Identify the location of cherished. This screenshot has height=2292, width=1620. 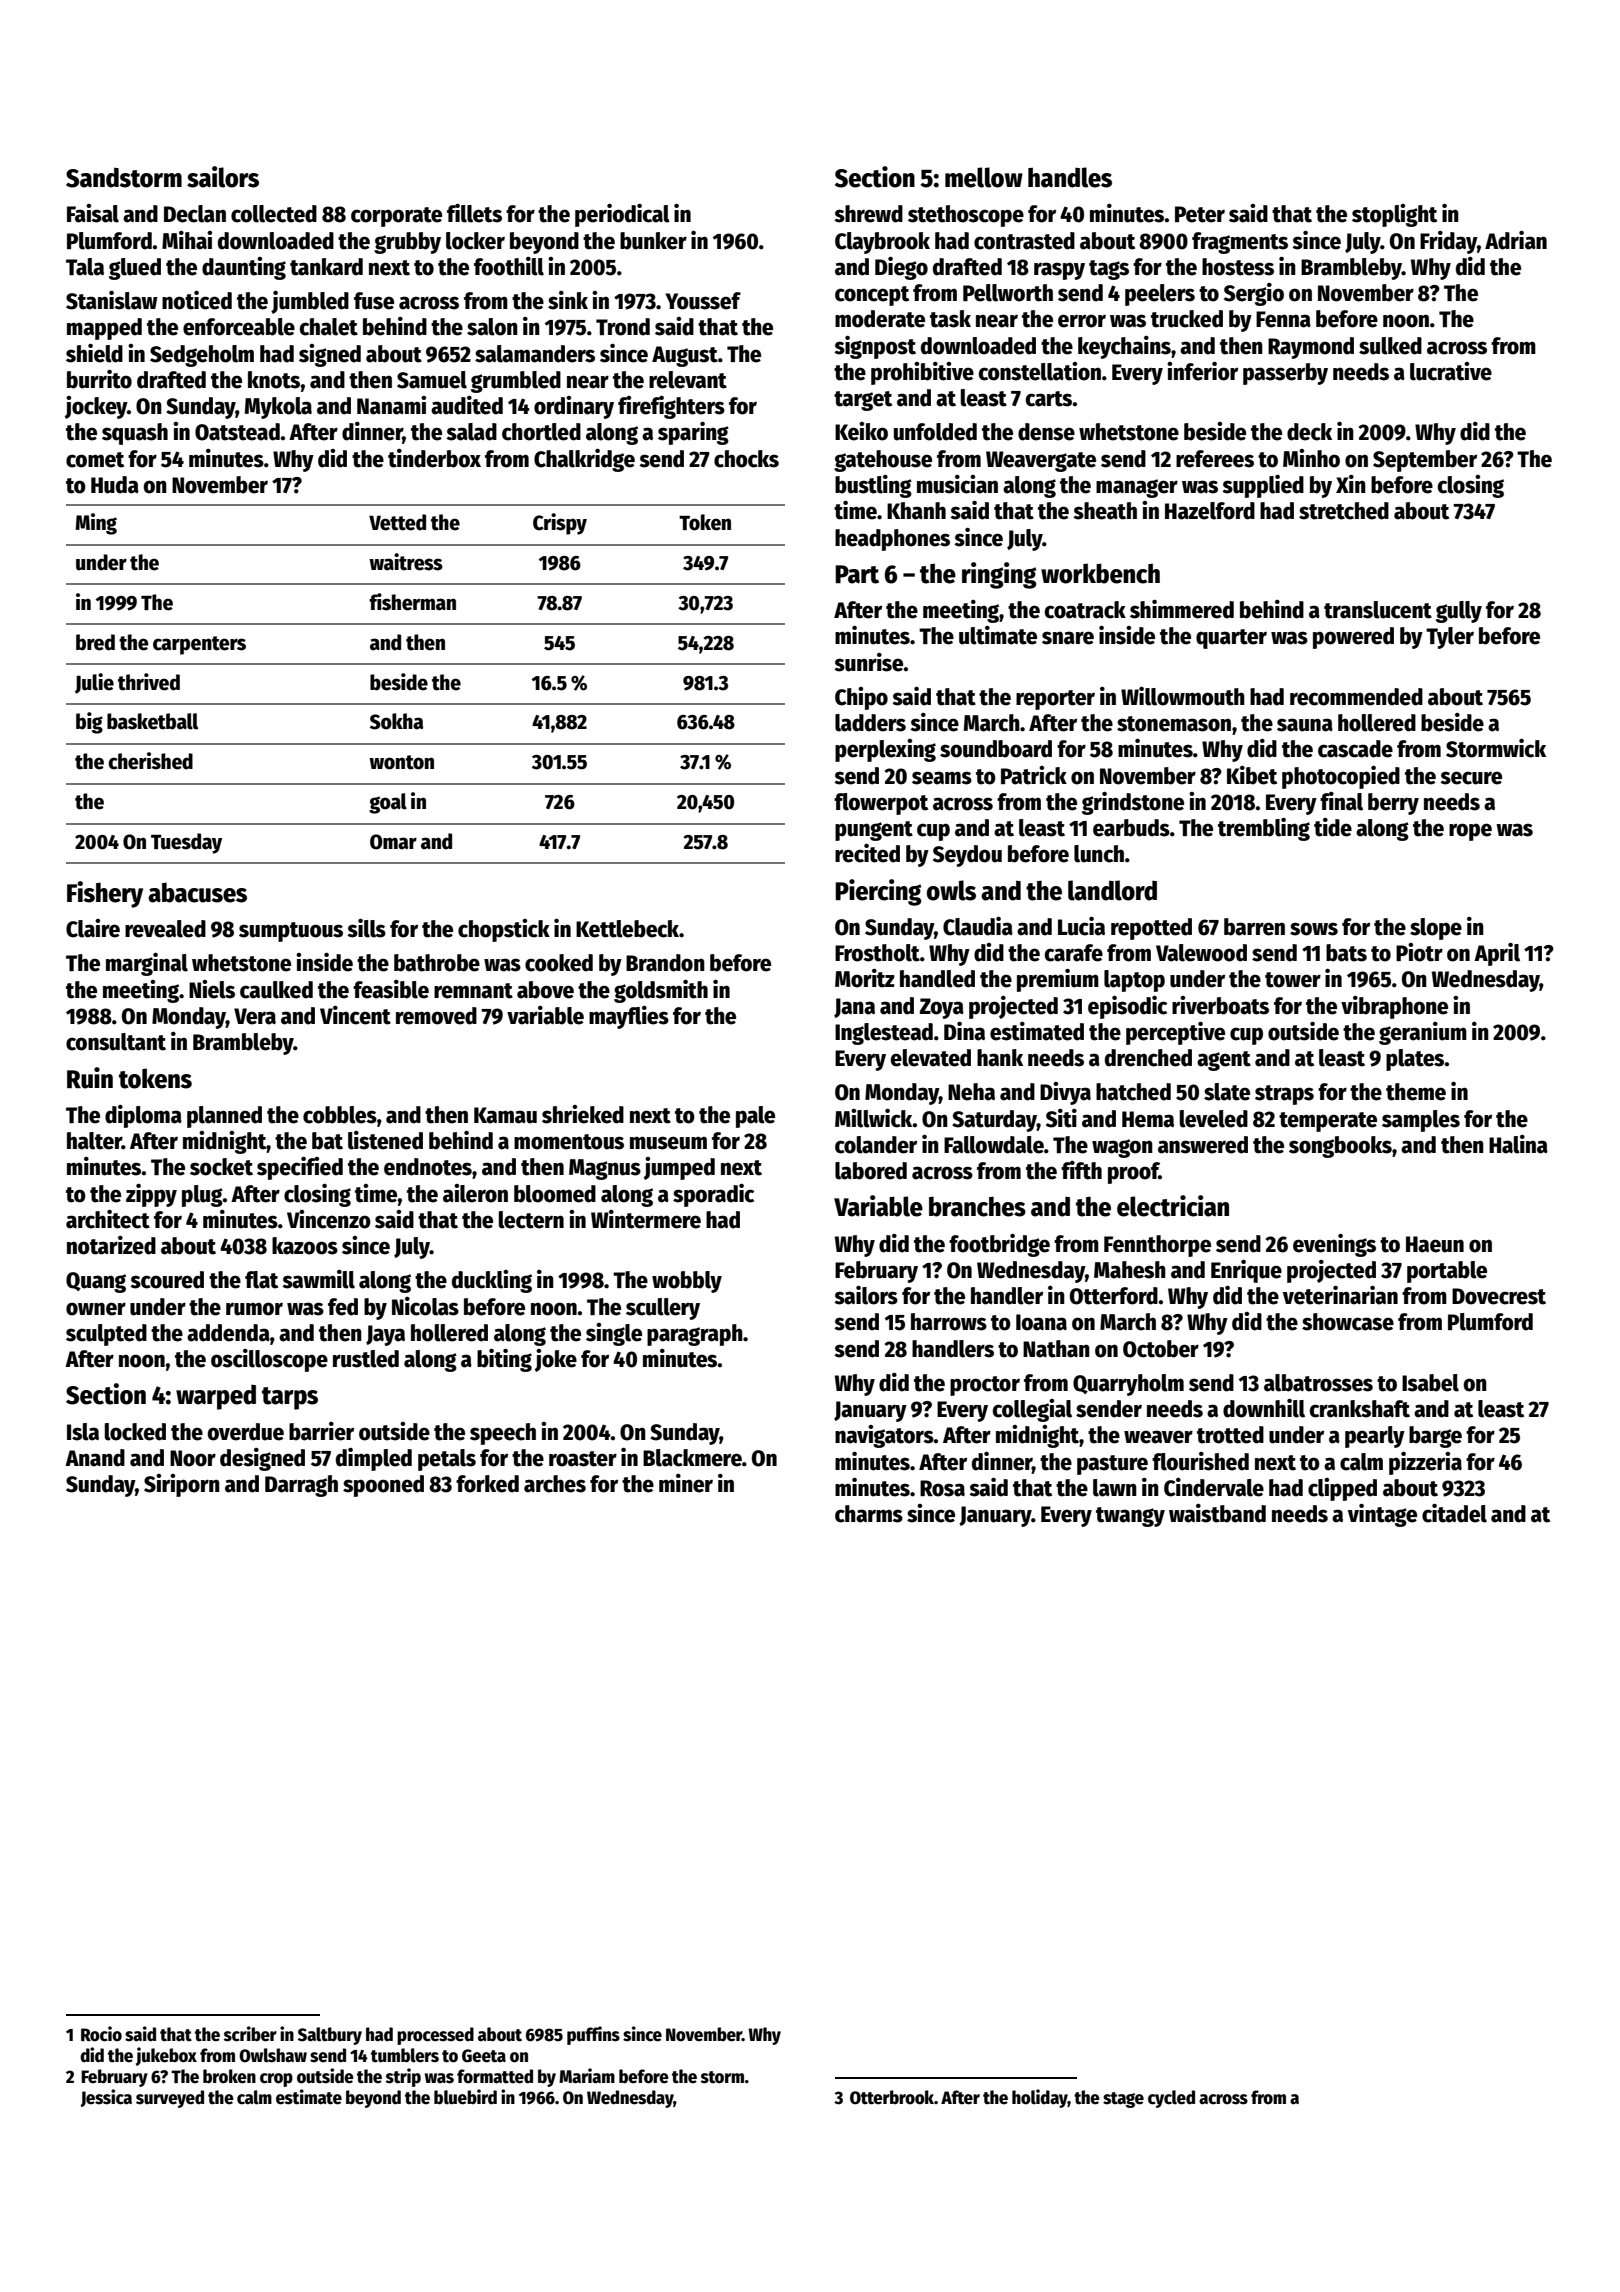
(150, 761).
